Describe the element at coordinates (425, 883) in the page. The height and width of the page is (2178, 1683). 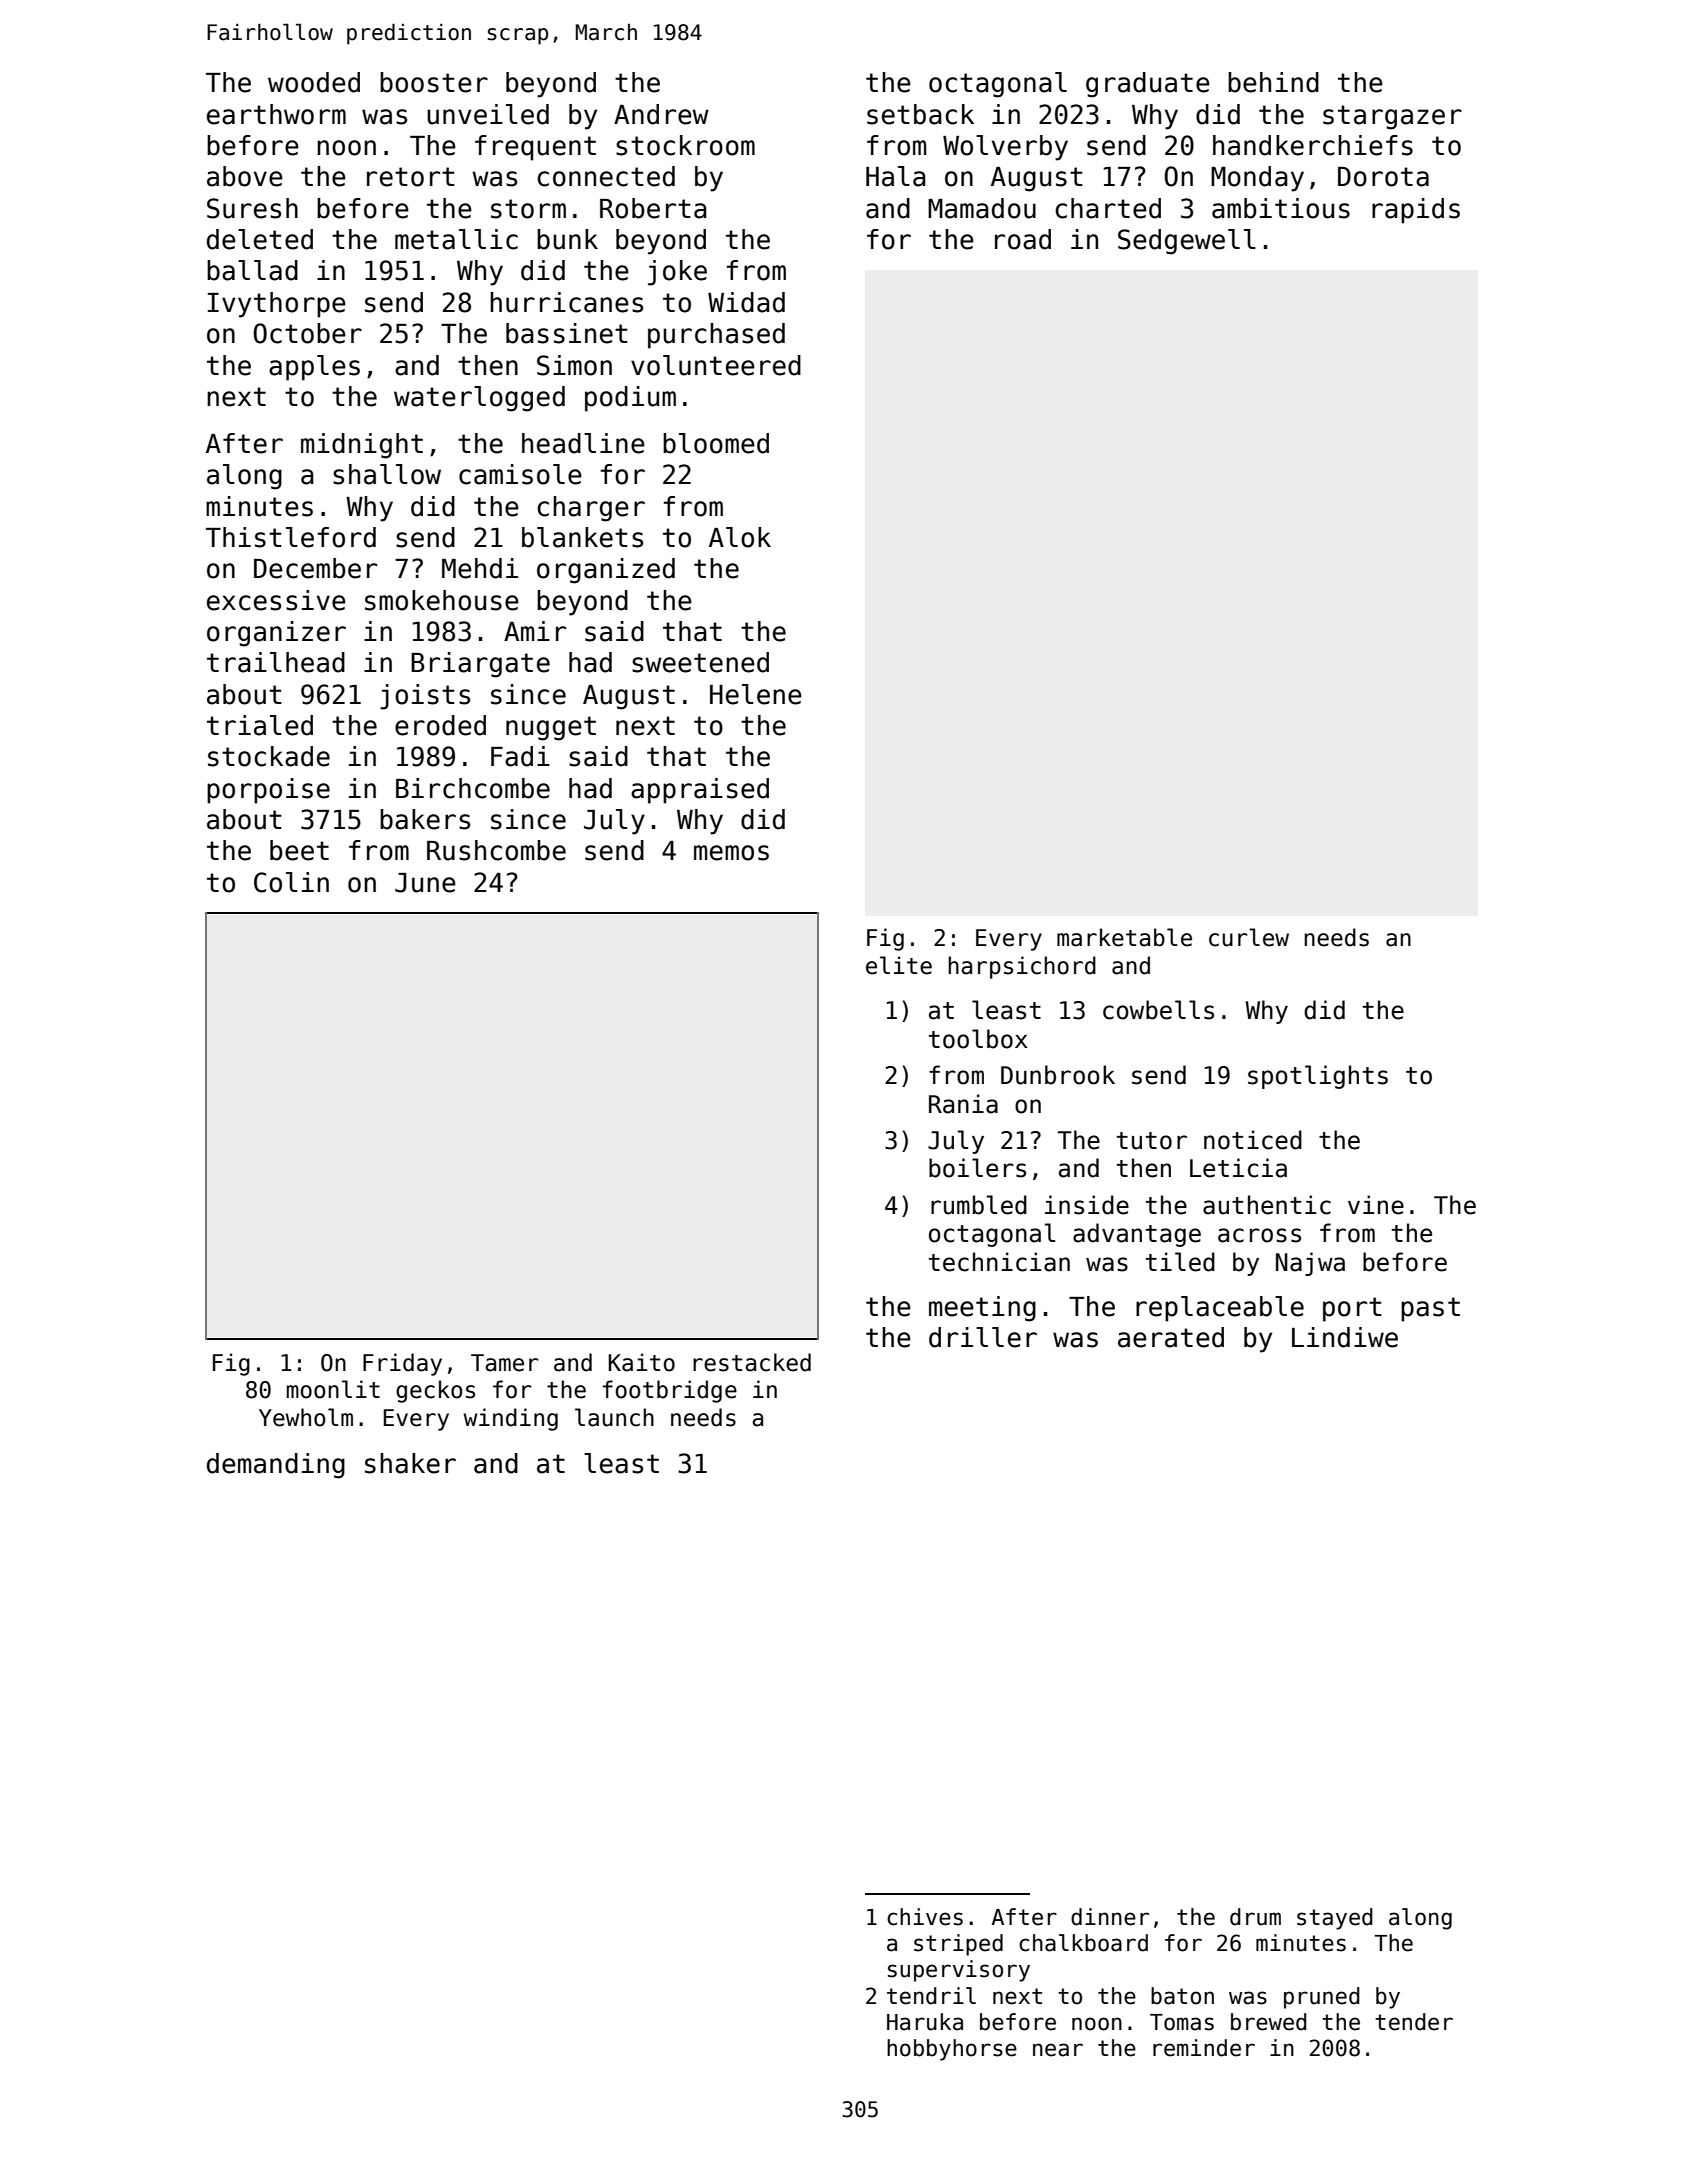
I see `June` at that location.
